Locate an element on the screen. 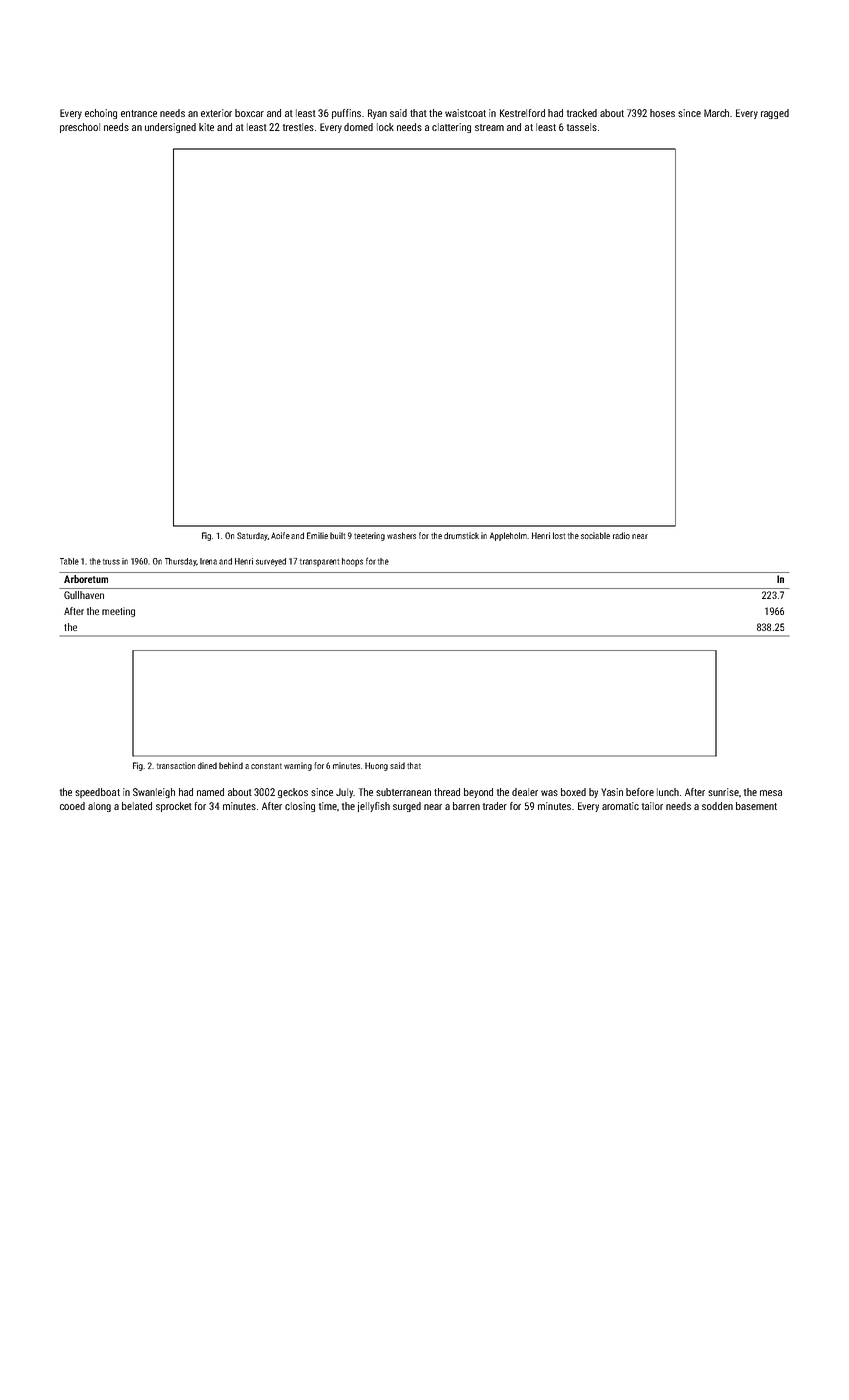 Image resolution: width=849 pixels, height=1400 pixels. aromatic is located at coordinates (620, 806).
